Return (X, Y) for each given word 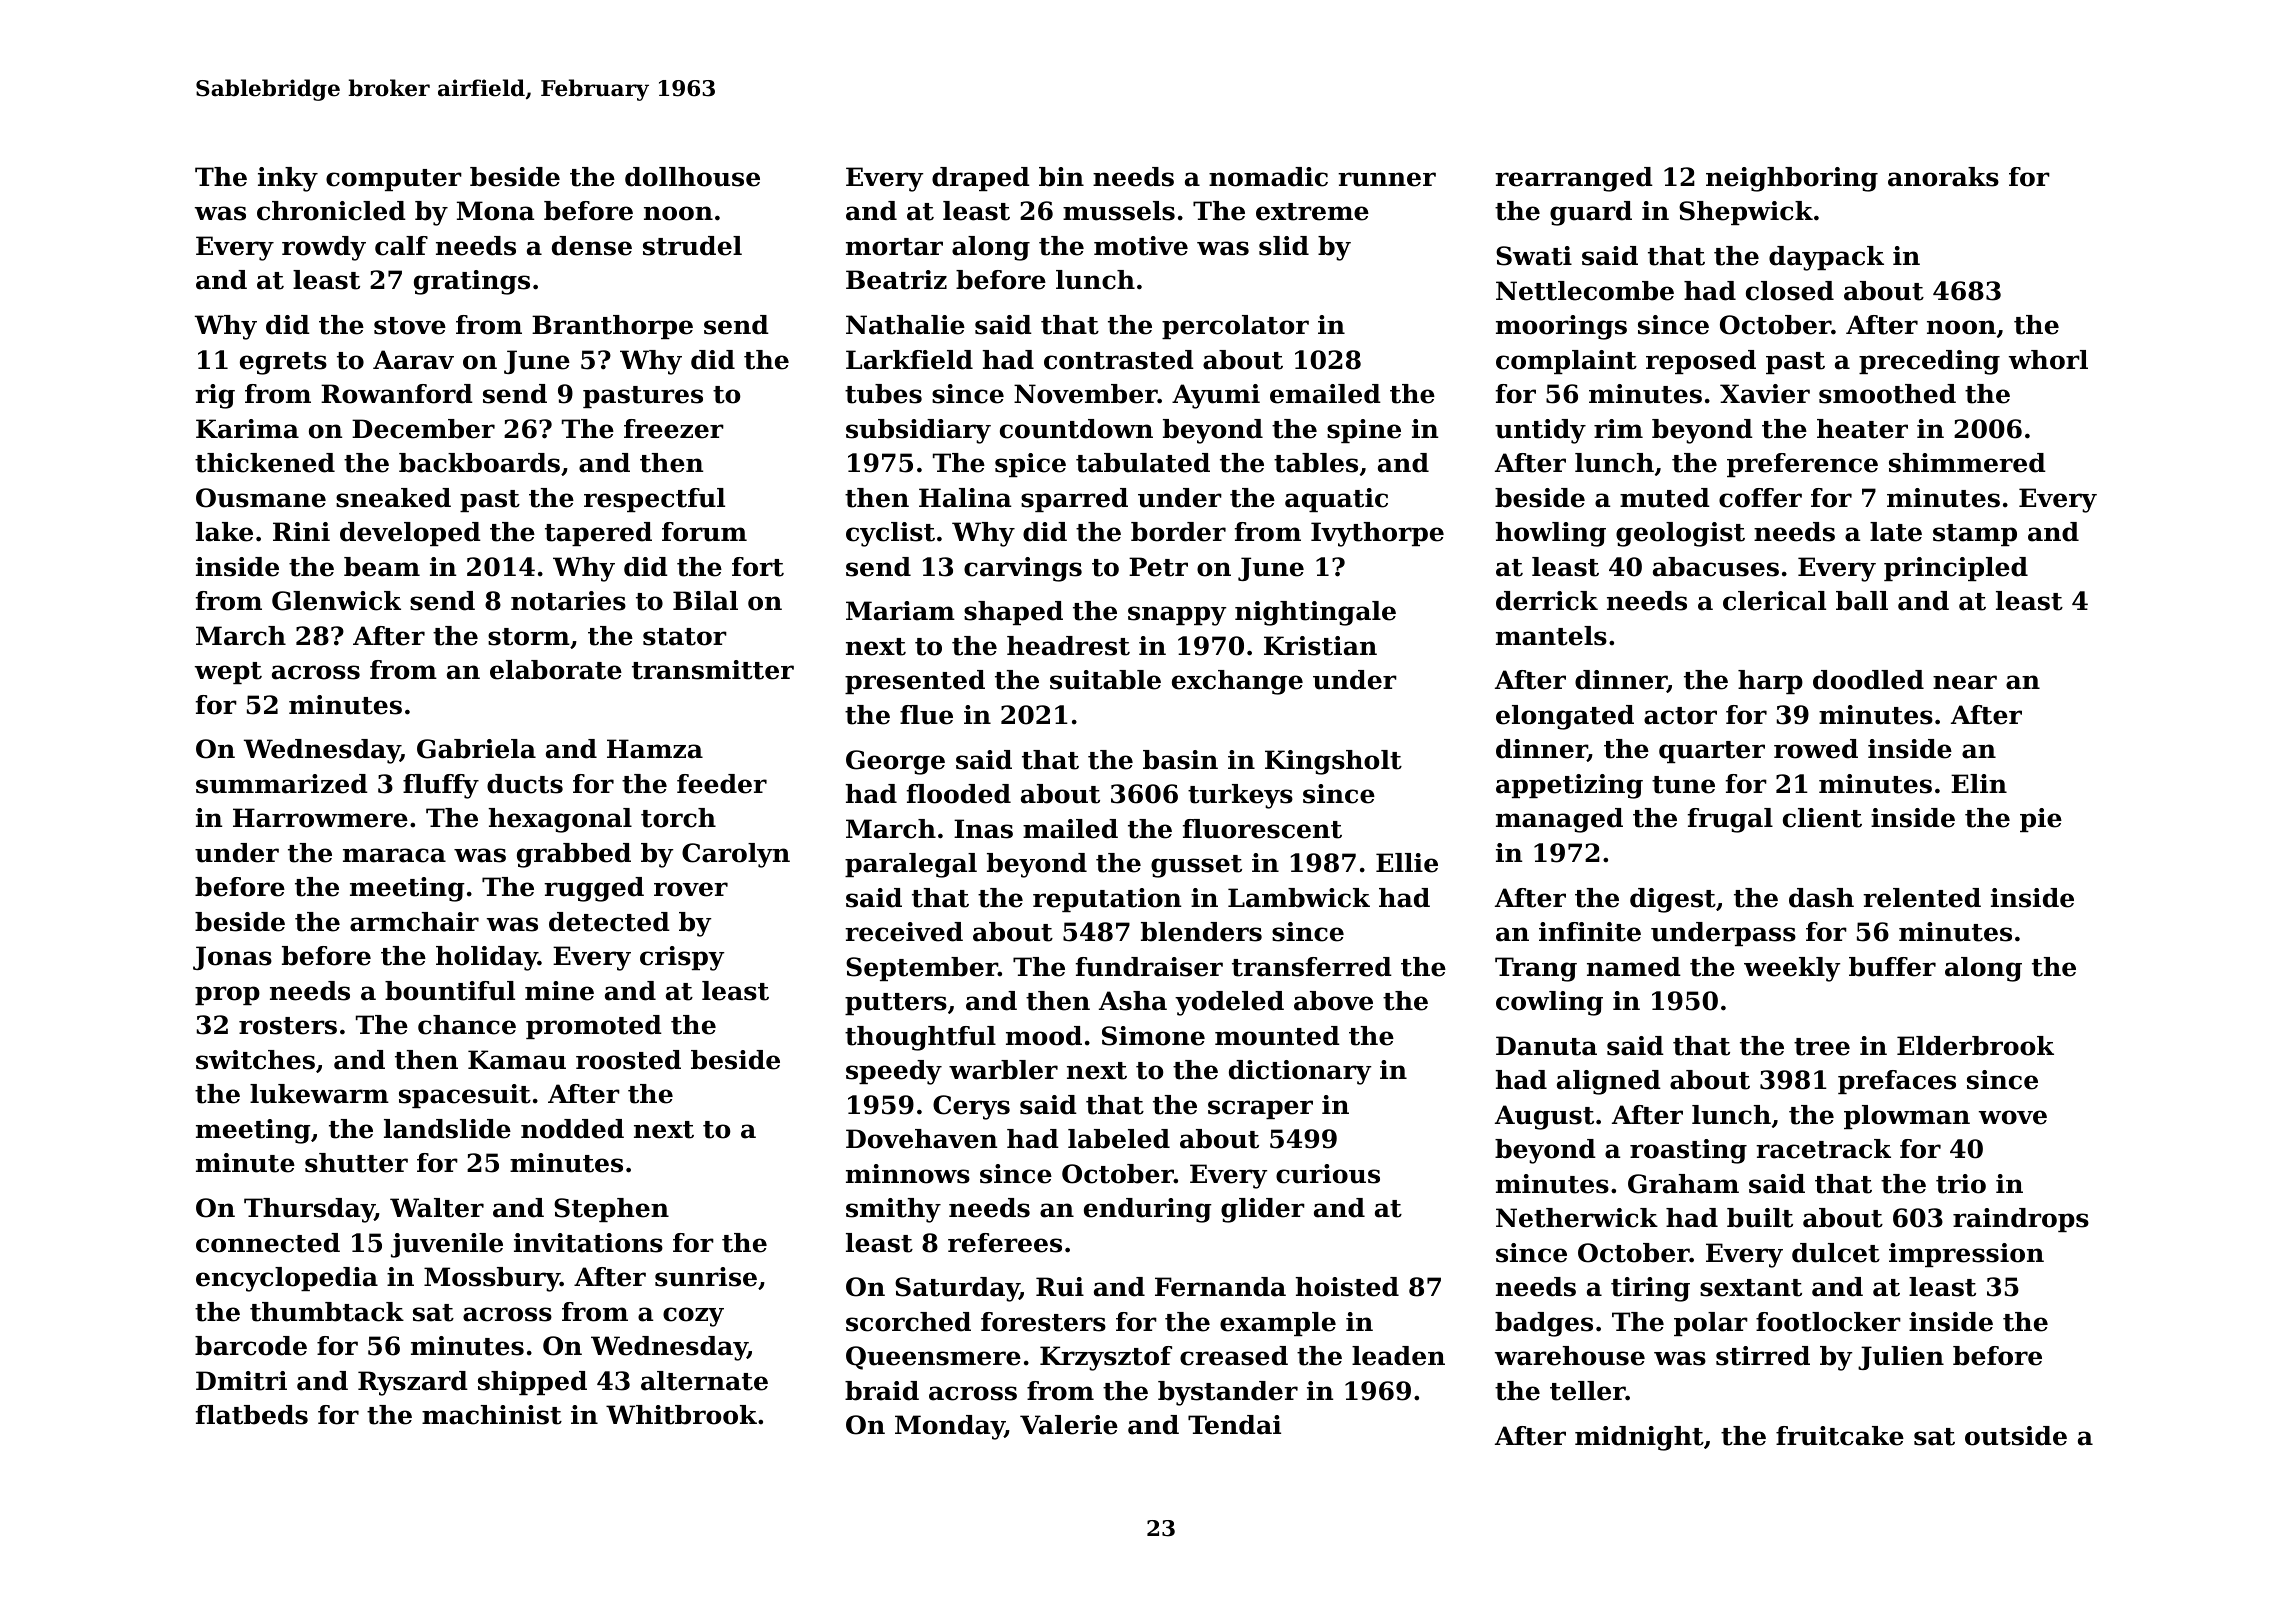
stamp (1975, 535)
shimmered (1967, 463)
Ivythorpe (1377, 534)
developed (410, 534)
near (1965, 682)
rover (691, 889)
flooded (959, 794)
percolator (1235, 327)
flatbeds (252, 1415)
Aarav (413, 360)
